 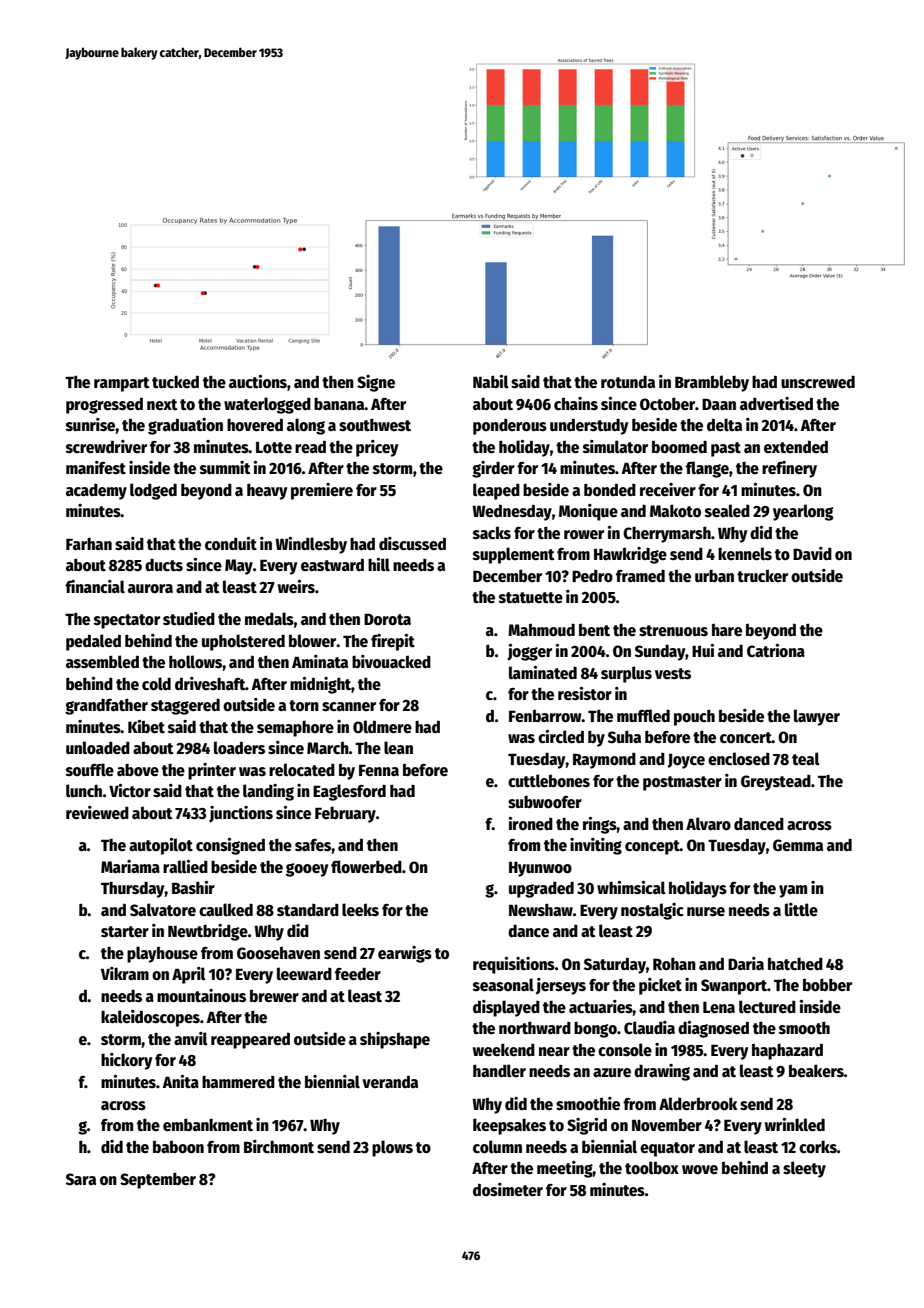 What do you see at coordinates (175, 381) in the page?
I see `tucked` at bounding box center [175, 381].
